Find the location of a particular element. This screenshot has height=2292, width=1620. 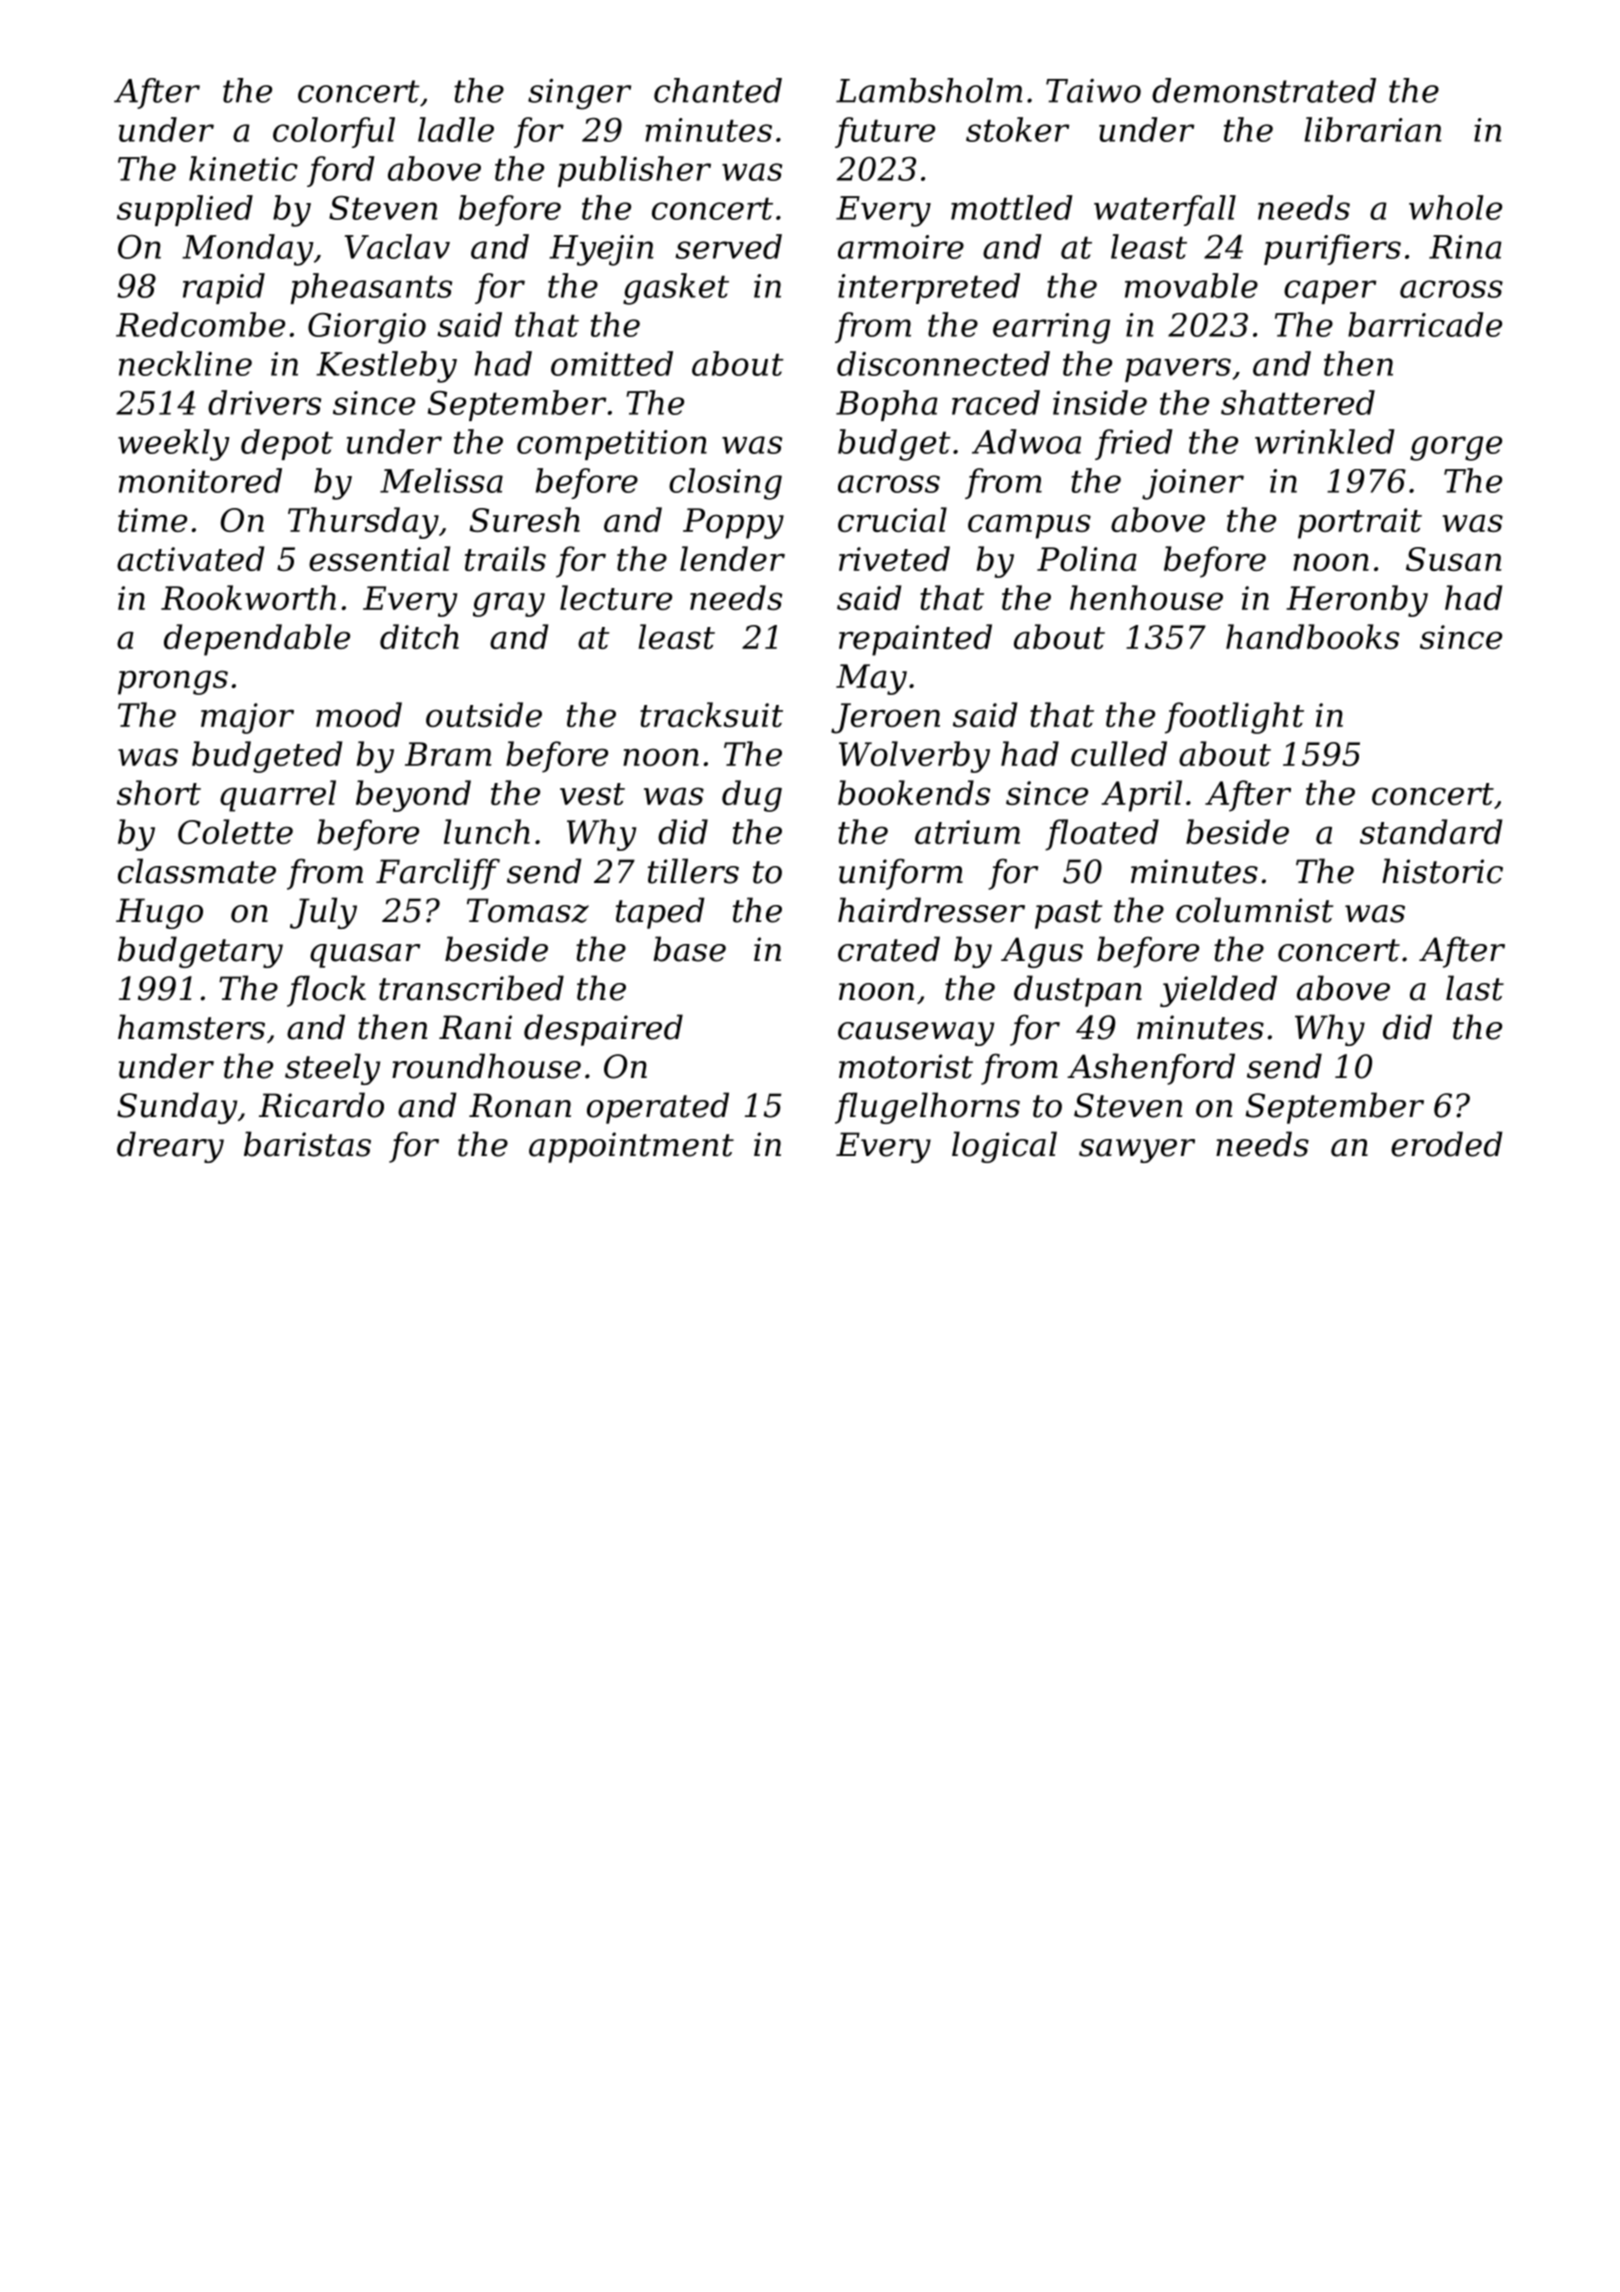

singer is located at coordinates (579, 94).
